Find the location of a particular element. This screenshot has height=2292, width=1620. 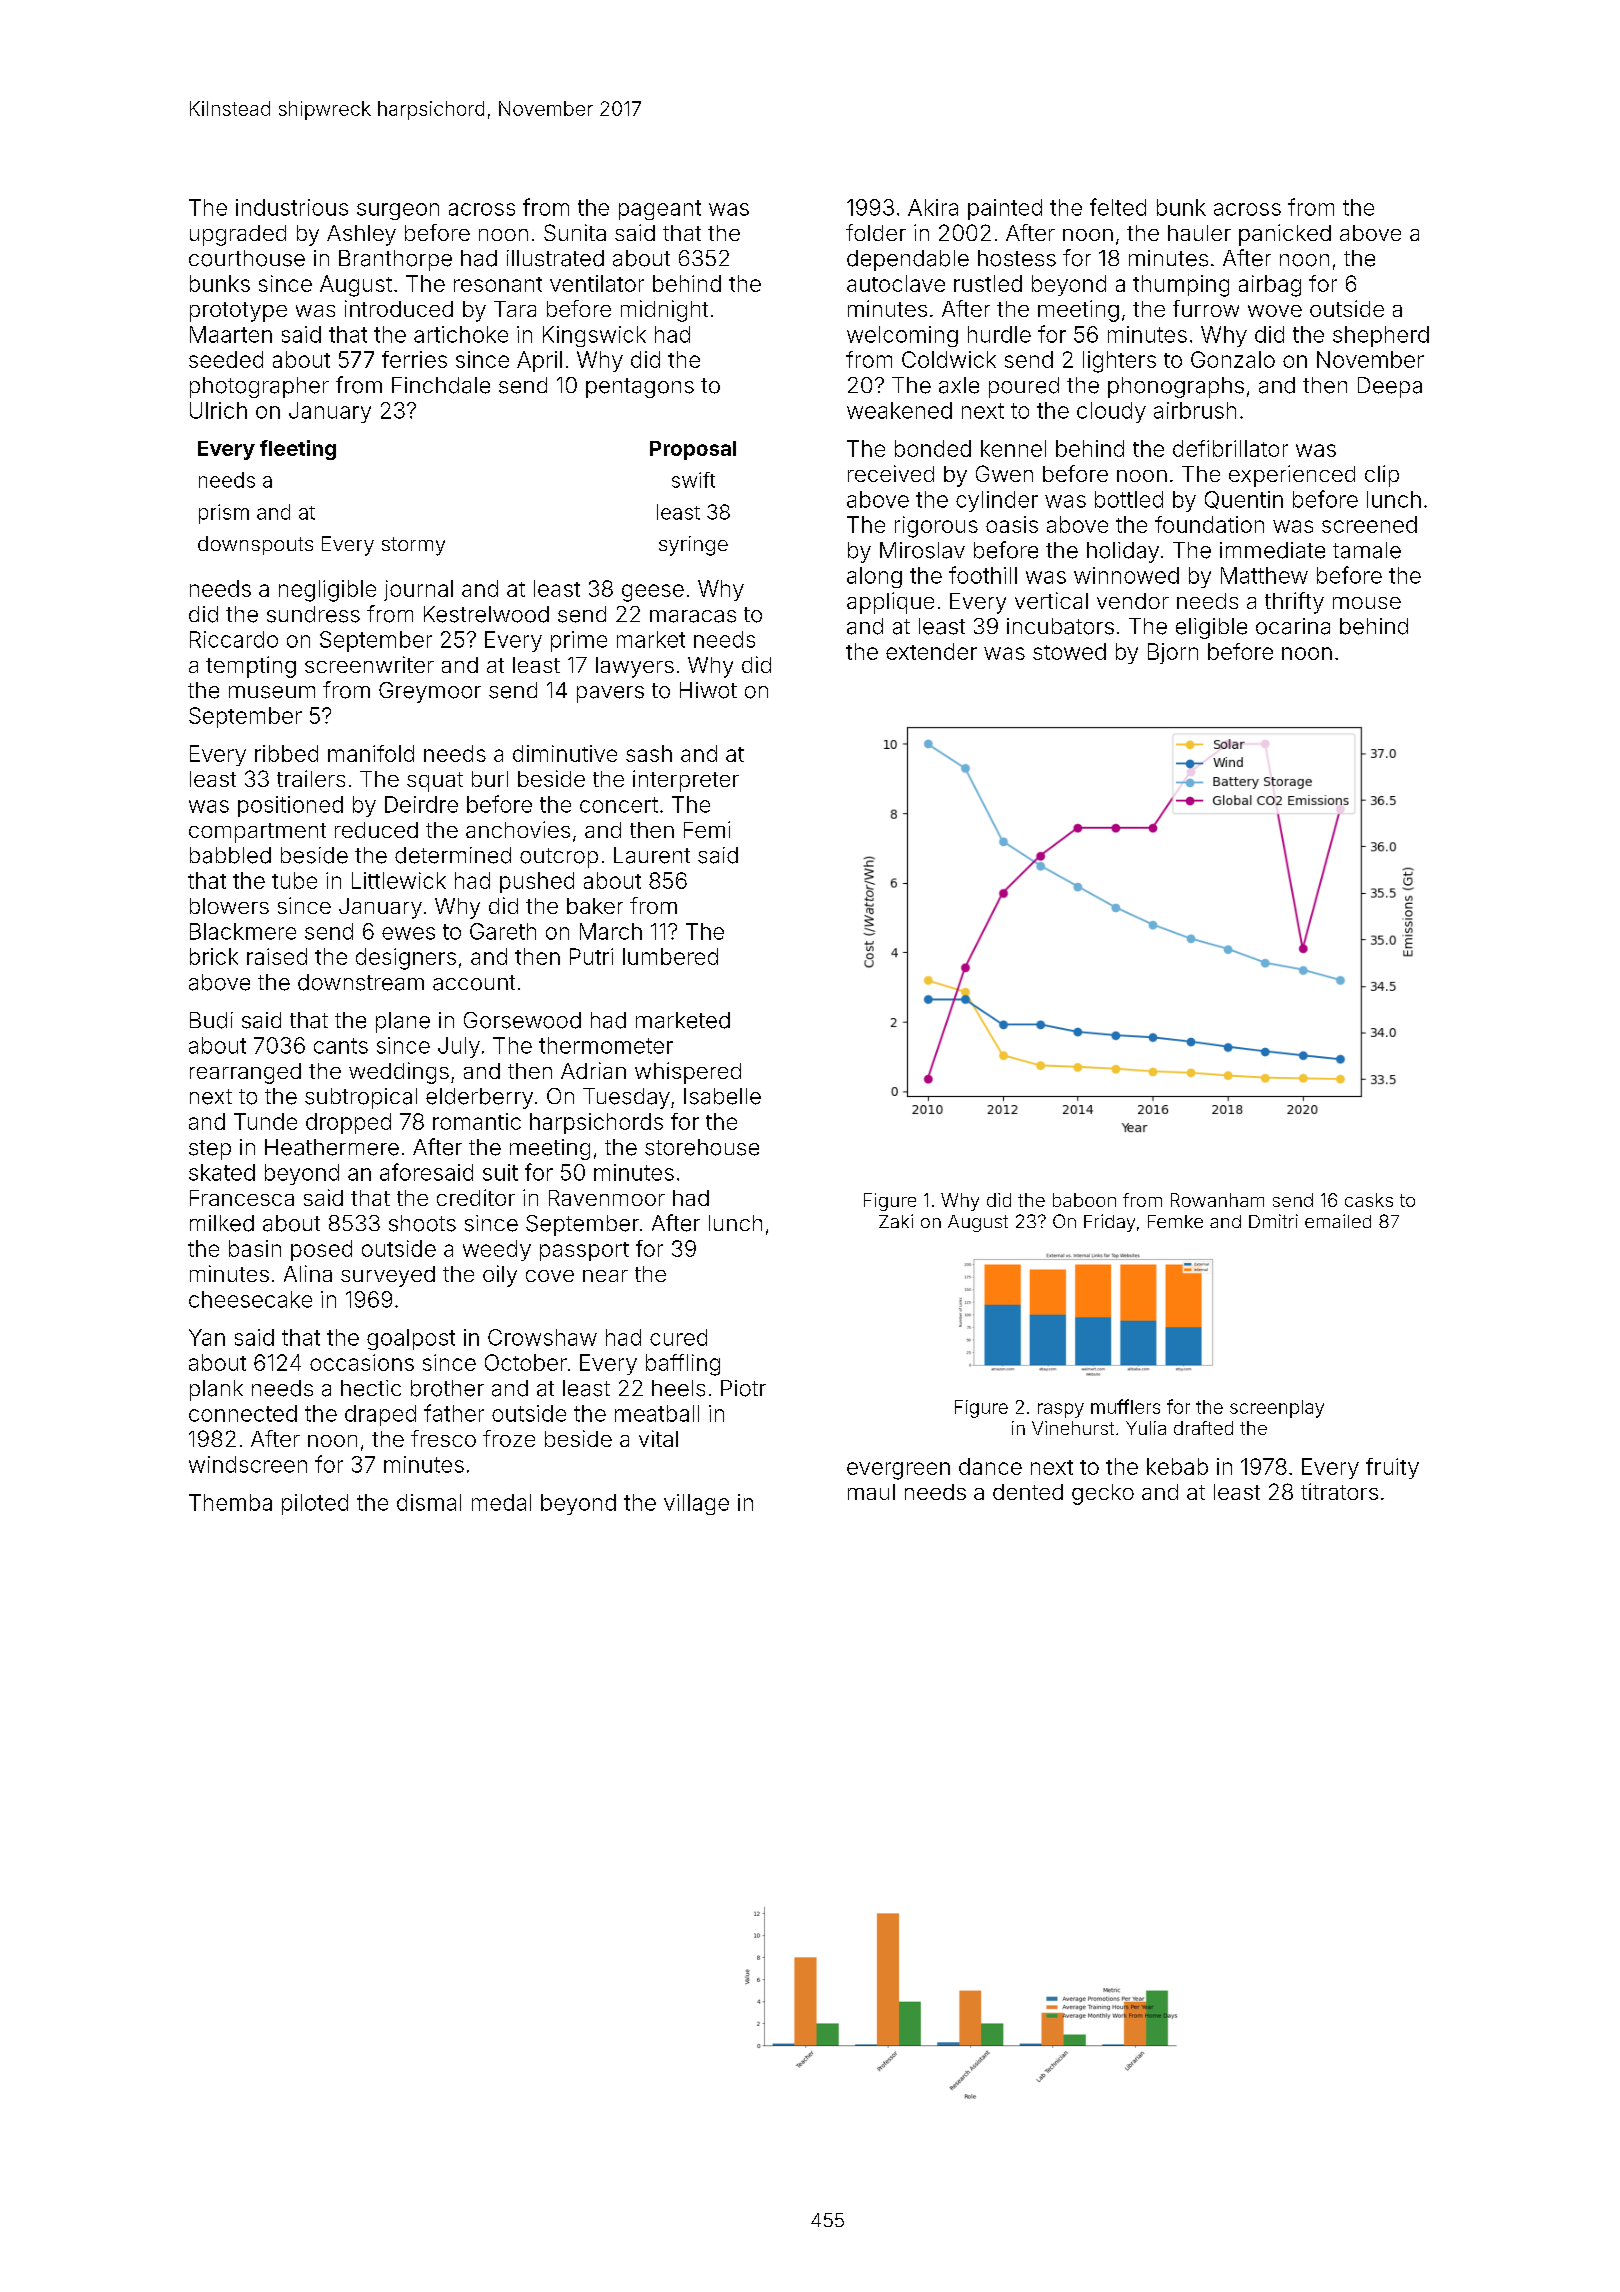

Zaki is located at coordinates (896, 1221).
